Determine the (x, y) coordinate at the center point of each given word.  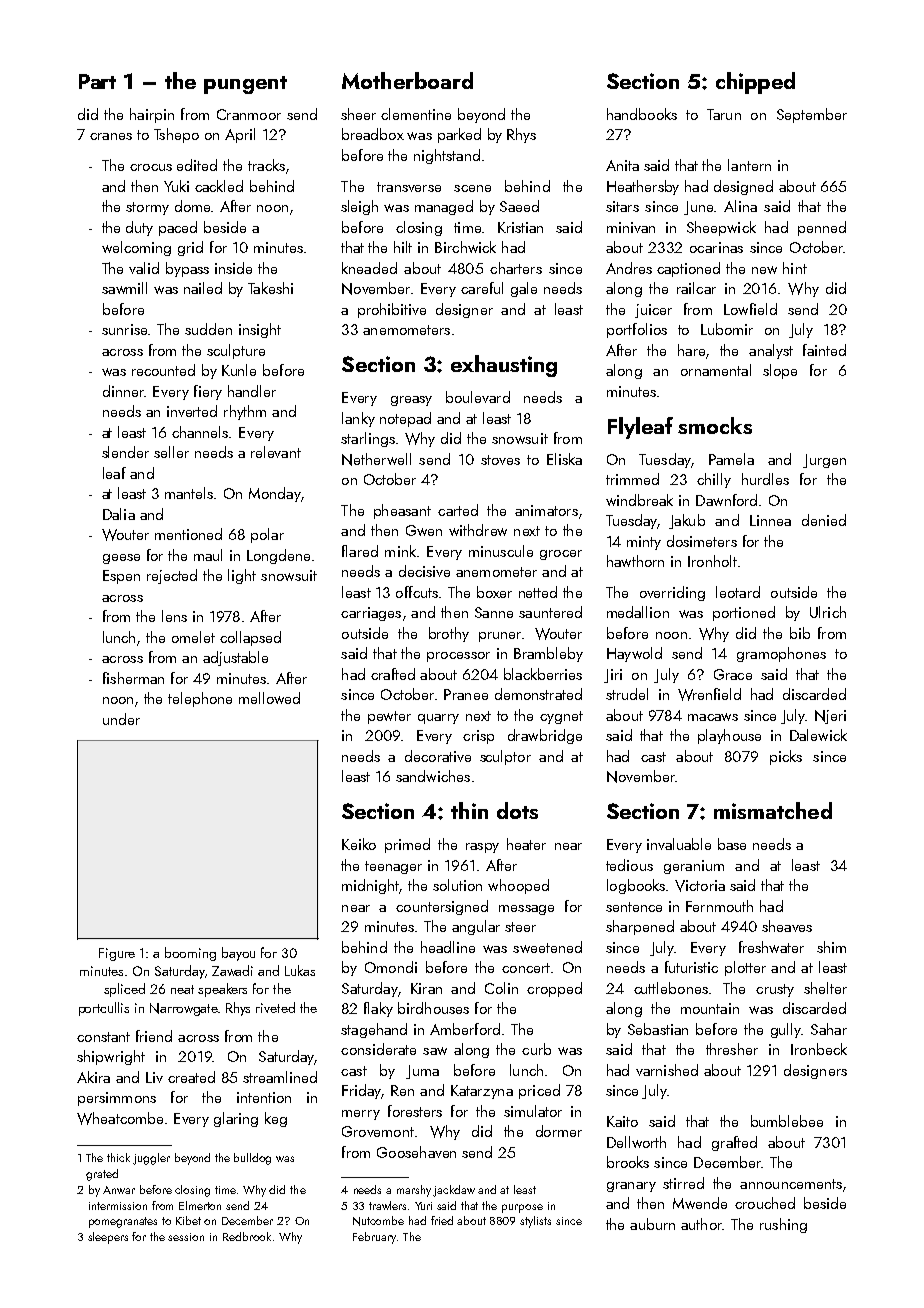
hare (691, 350)
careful (482, 288)
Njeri (830, 717)
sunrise (124, 329)
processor (458, 657)
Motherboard (407, 80)
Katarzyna (482, 1092)
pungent (245, 85)
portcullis (104, 1009)
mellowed (269, 698)
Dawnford (726, 500)
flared (360, 551)
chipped (755, 83)
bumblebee (787, 1121)
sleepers (108, 1238)
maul (208, 555)
